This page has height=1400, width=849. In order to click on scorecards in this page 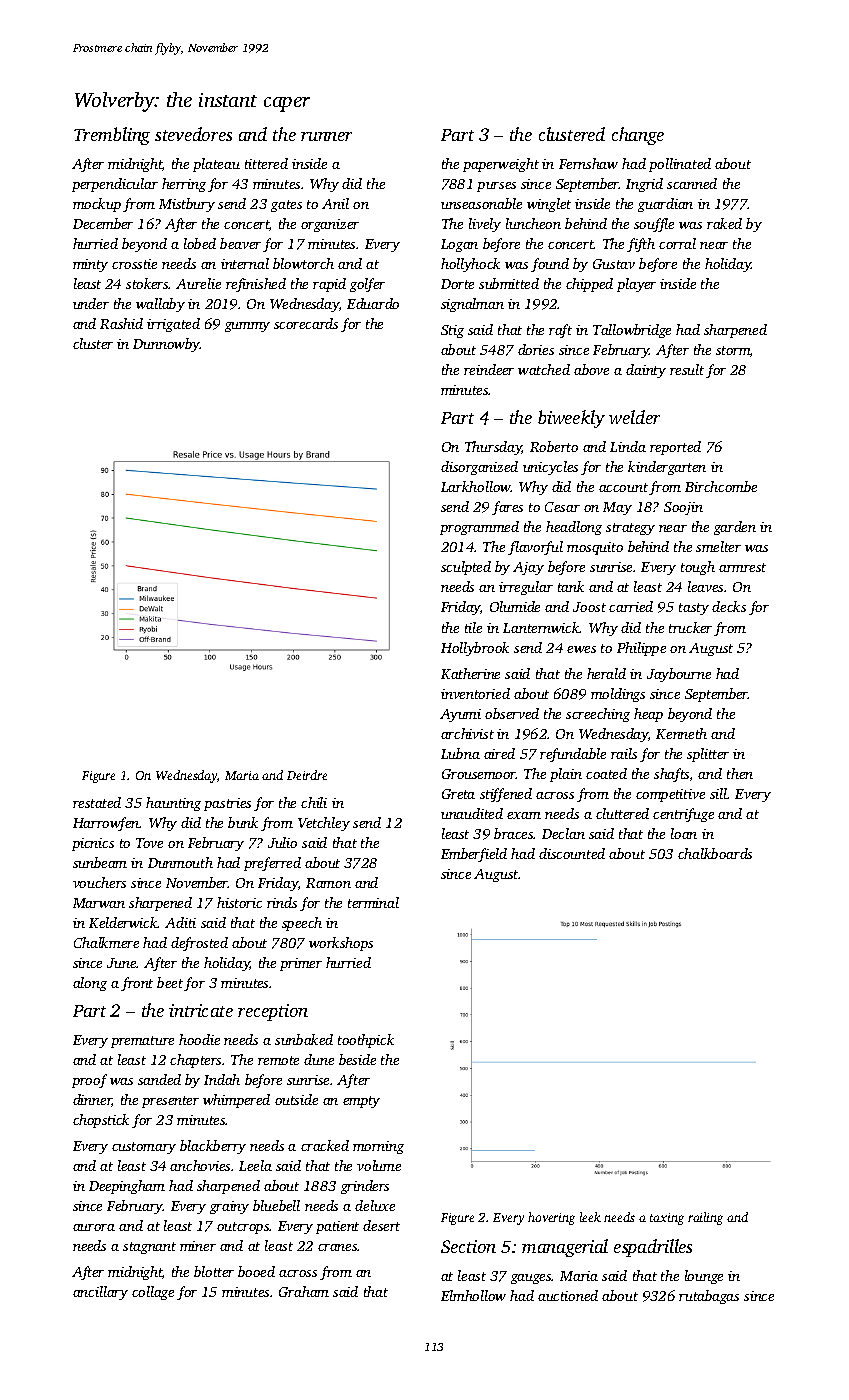, I will do `click(306, 323)`.
